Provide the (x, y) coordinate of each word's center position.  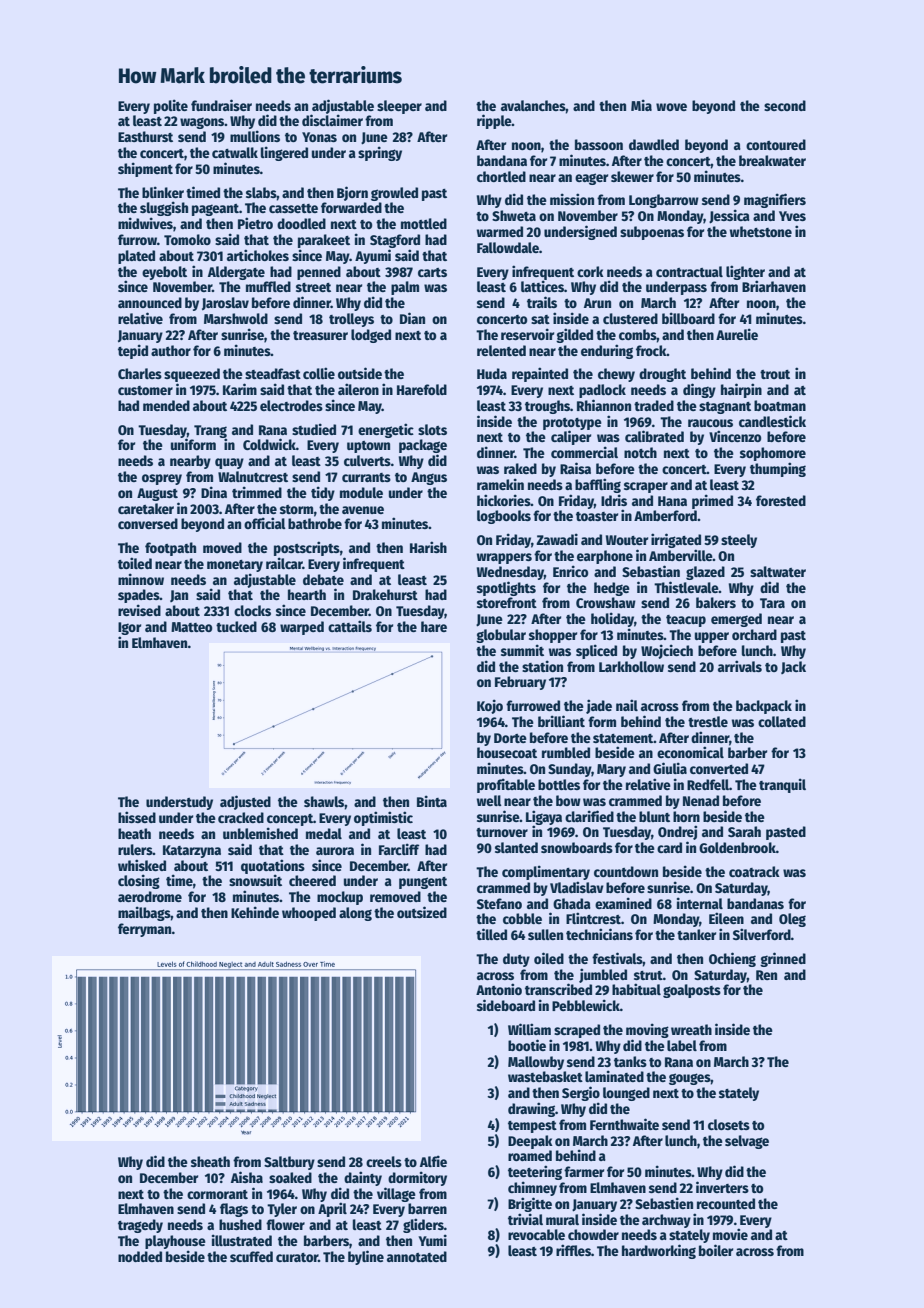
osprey (162, 479)
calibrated (654, 436)
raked (520, 468)
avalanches (533, 105)
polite (171, 106)
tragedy (140, 1226)
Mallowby (536, 1063)
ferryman (145, 930)
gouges (690, 1079)
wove (671, 107)
